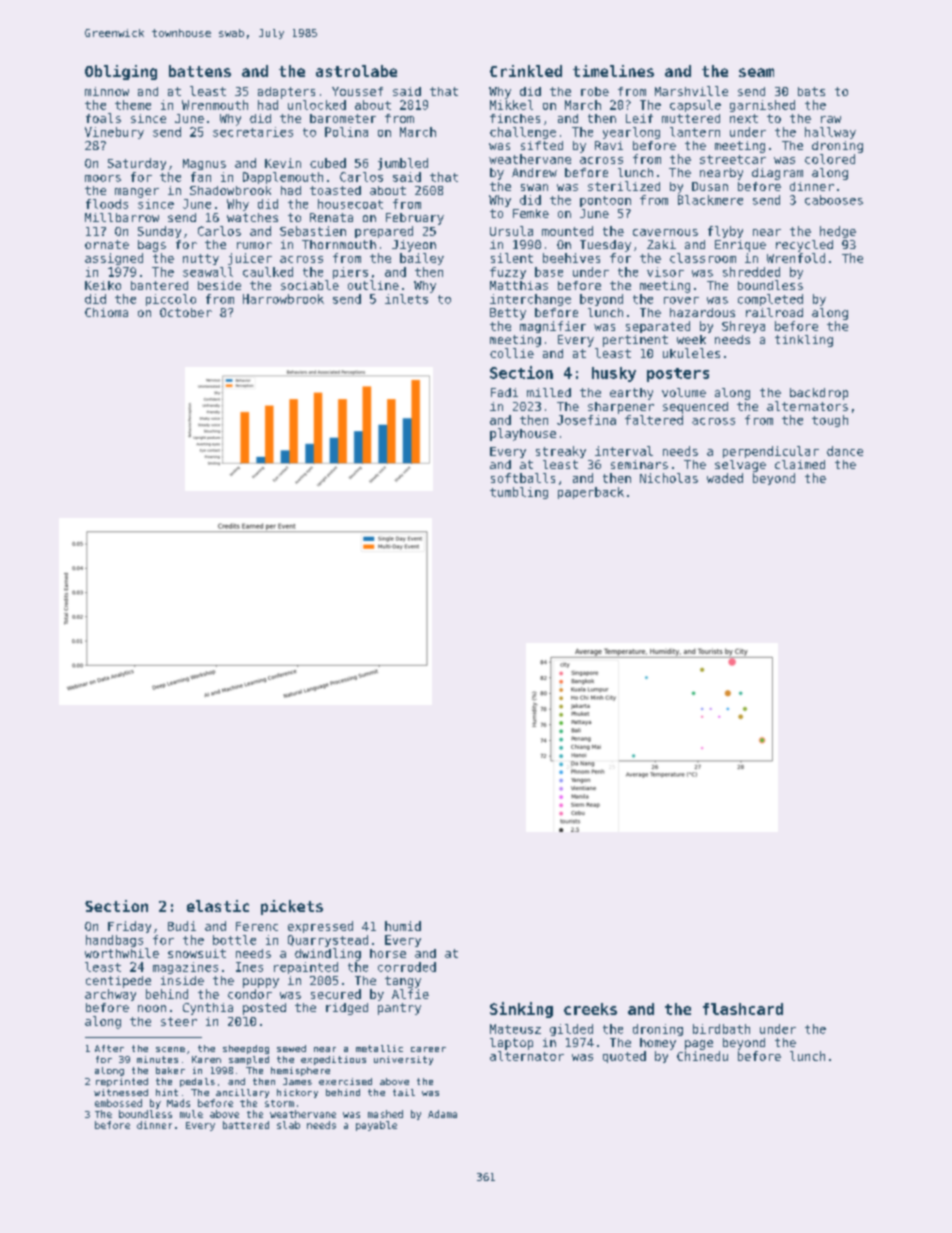 This screenshot has width=952, height=1233. What do you see at coordinates (609, 145) in the screenshot?
I see `Ravi` at bounding box center [609, 145].
